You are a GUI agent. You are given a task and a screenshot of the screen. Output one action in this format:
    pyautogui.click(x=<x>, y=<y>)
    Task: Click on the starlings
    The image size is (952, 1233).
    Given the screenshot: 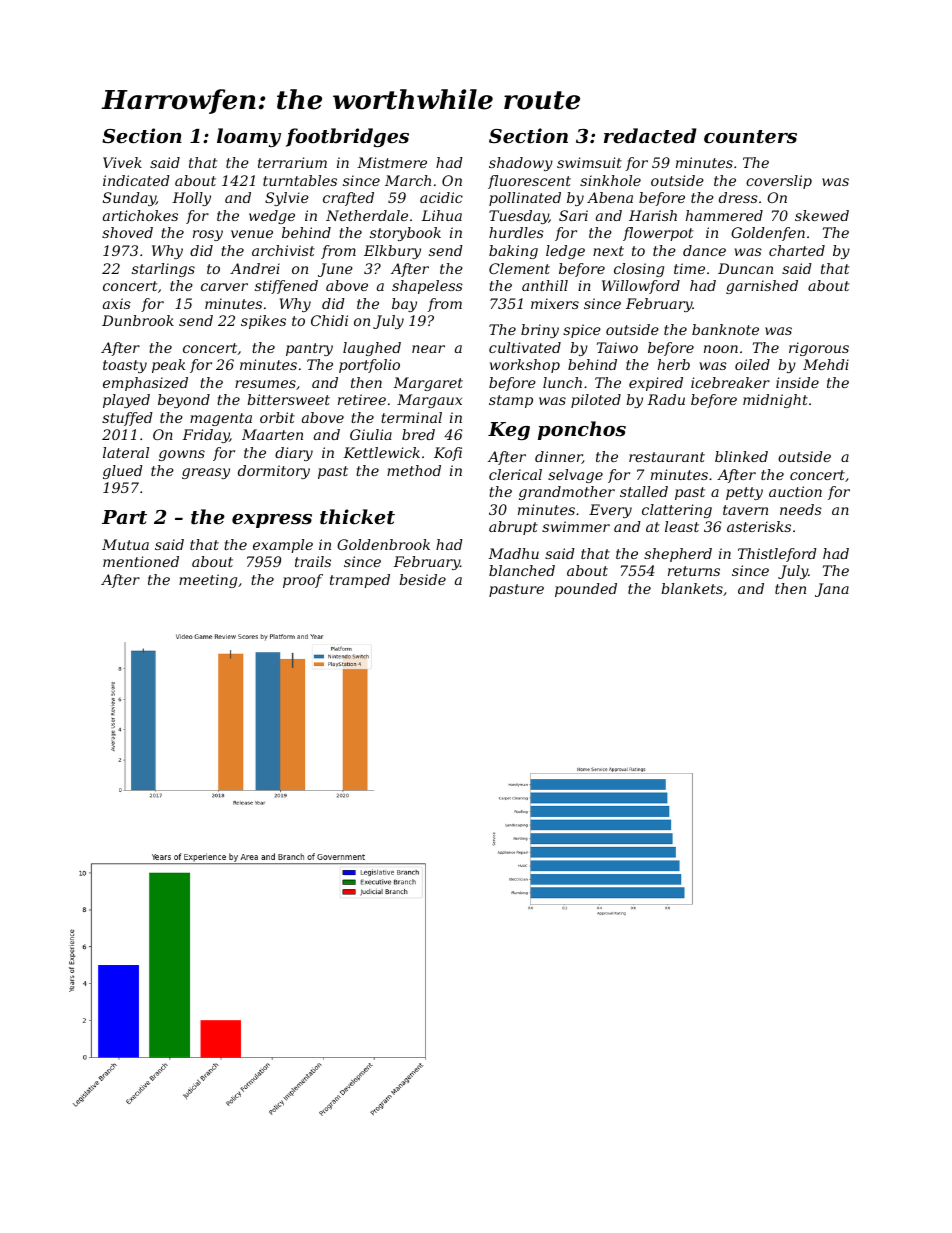 What is the action you would take?
    pyautogui.click(x=163, y=270)
